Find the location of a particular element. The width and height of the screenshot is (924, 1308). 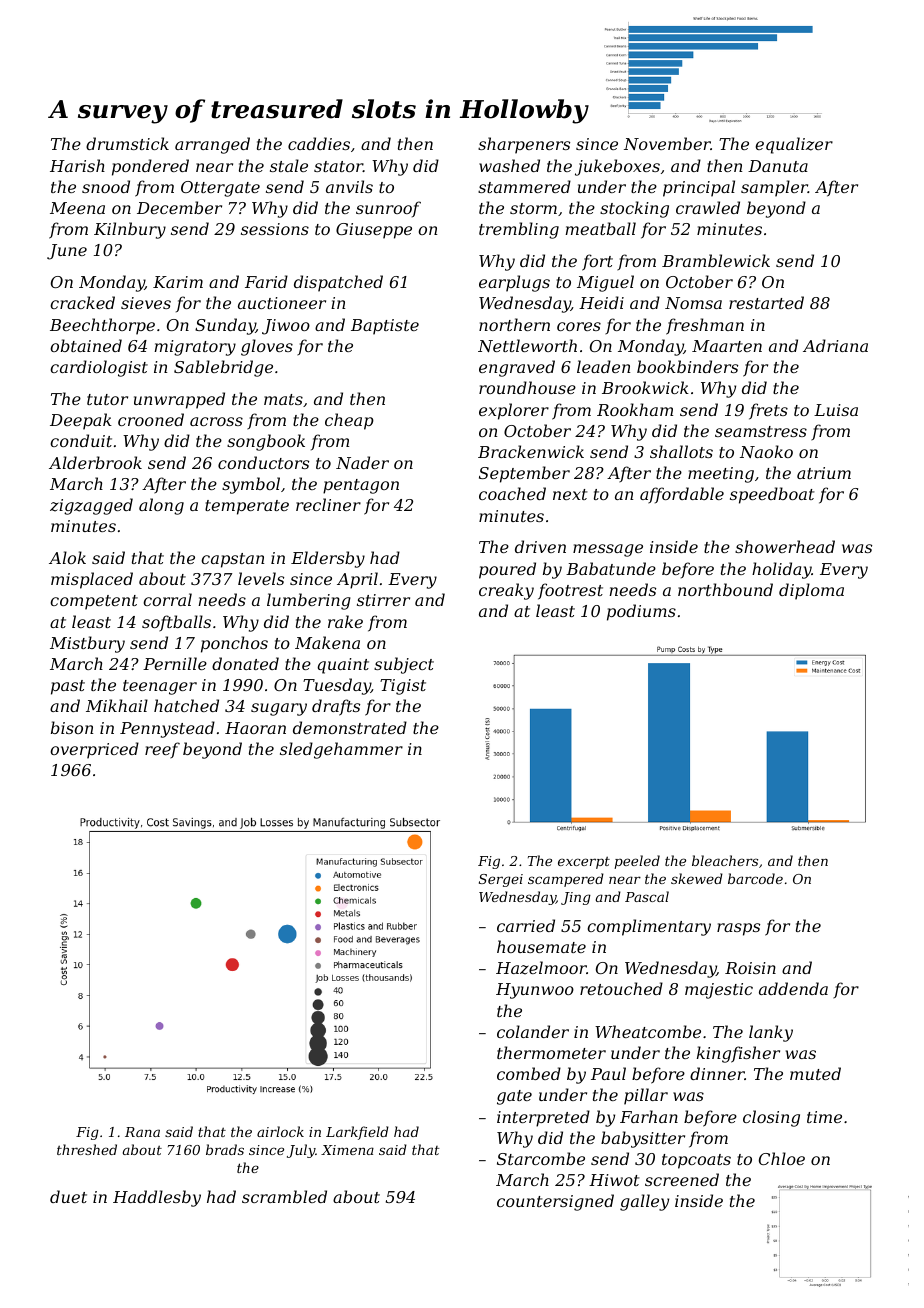

Wheatcombe is located at coordinates (648, 1031).
